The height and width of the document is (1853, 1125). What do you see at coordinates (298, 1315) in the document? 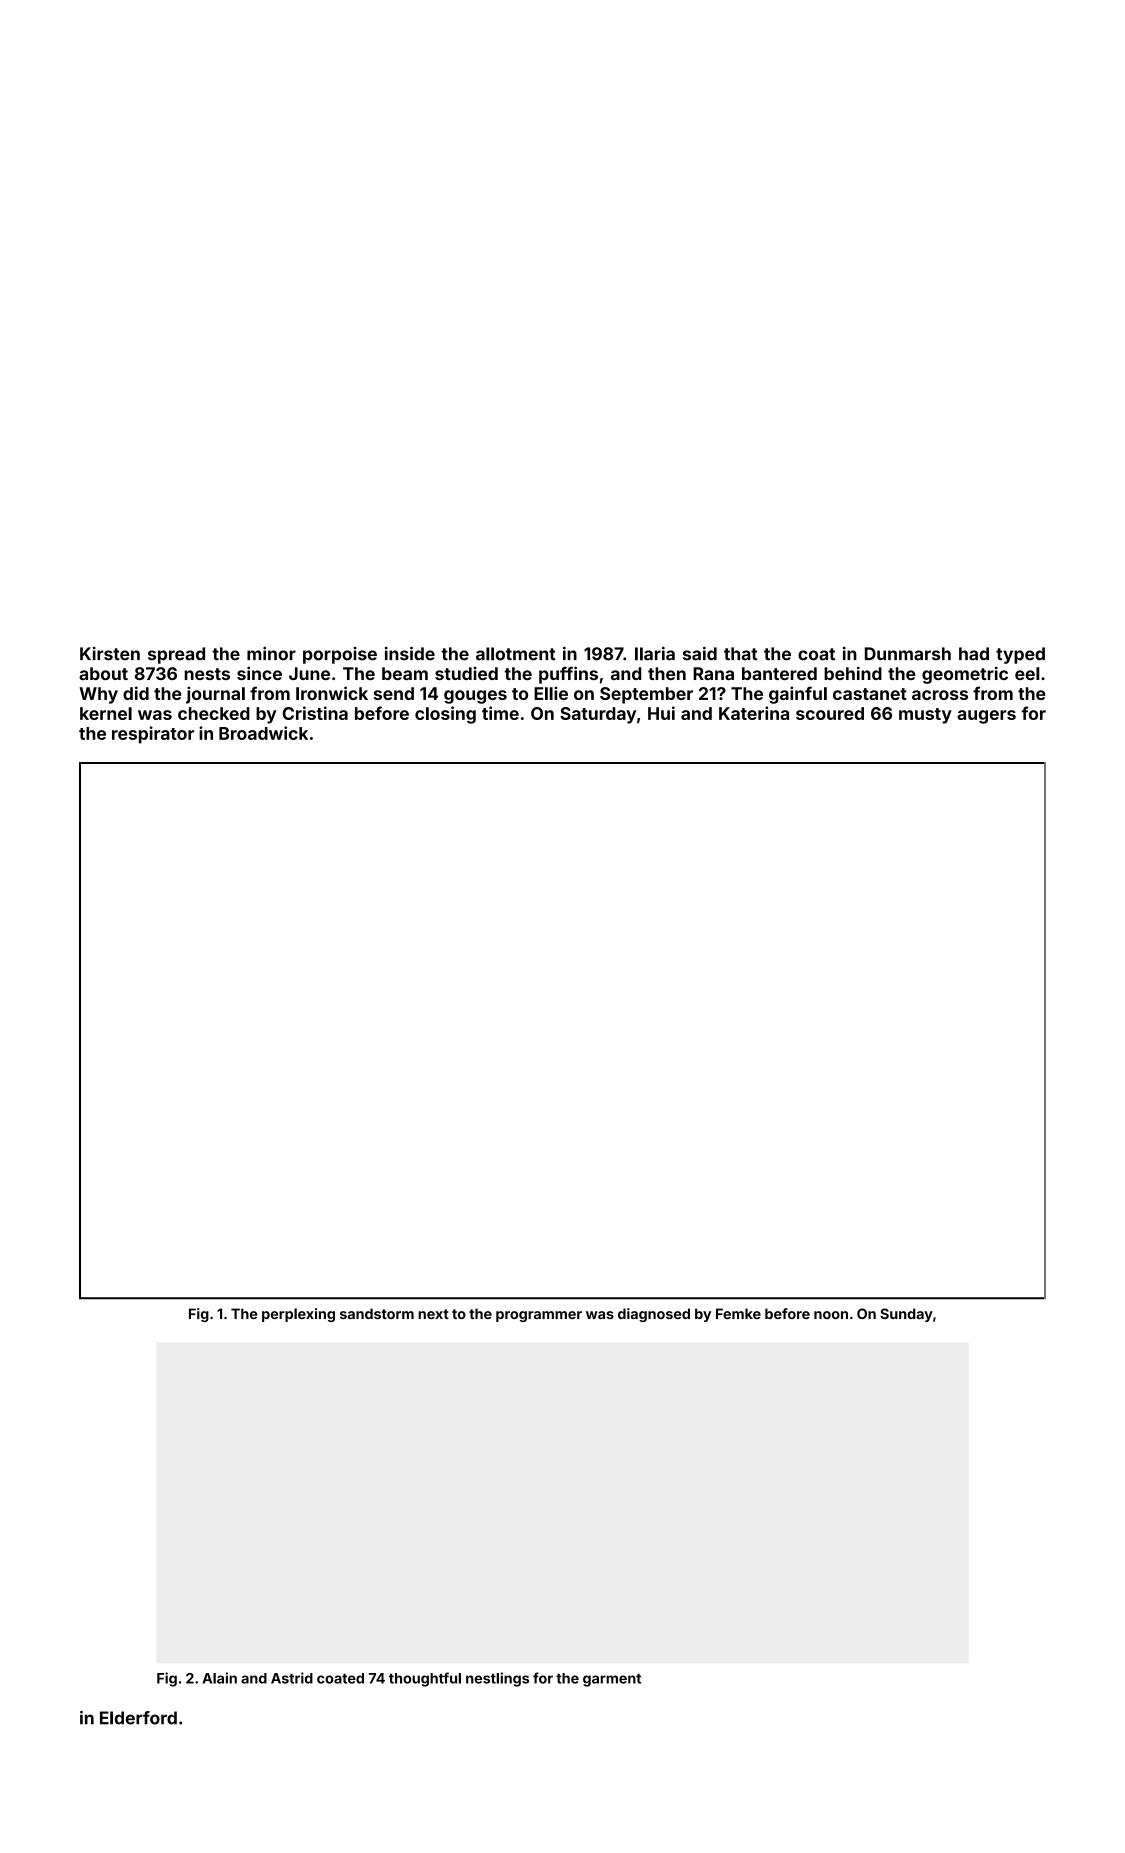
I see `perplexing` at bounding box center [298, 1315].
